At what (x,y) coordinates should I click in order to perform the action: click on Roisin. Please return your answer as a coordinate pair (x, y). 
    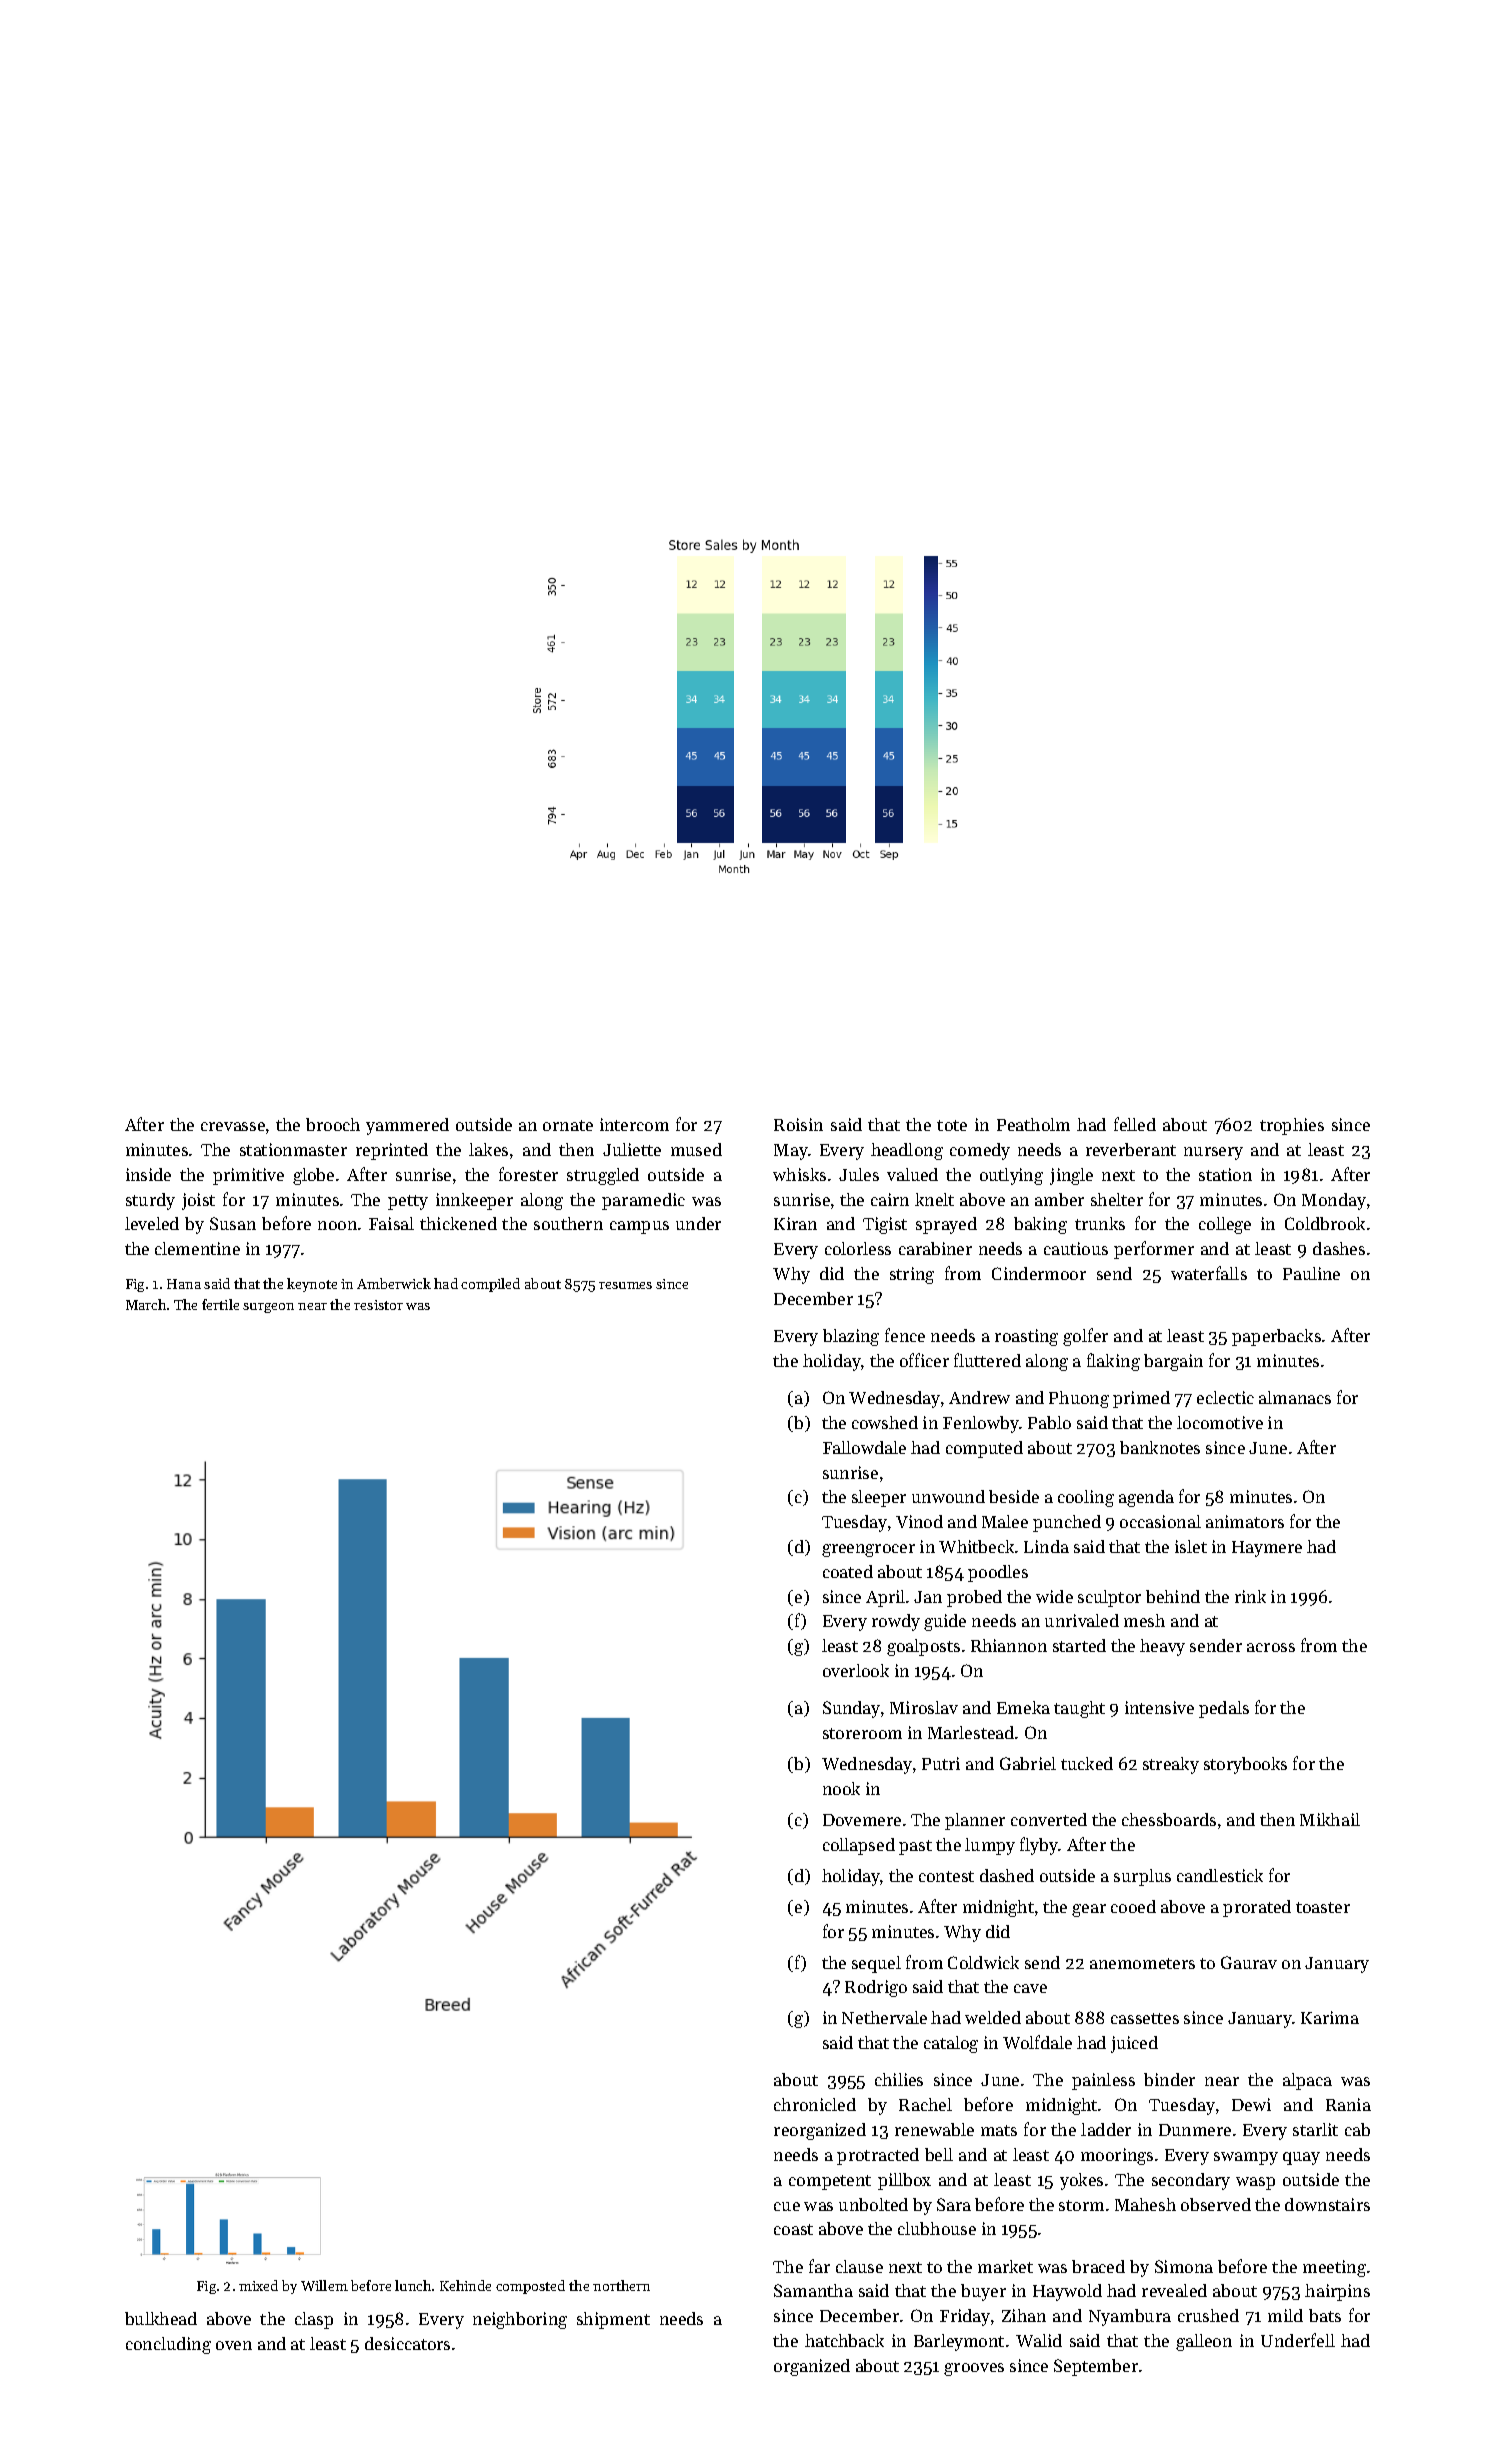
    Looking at the image, I should click on (798, 1124).
